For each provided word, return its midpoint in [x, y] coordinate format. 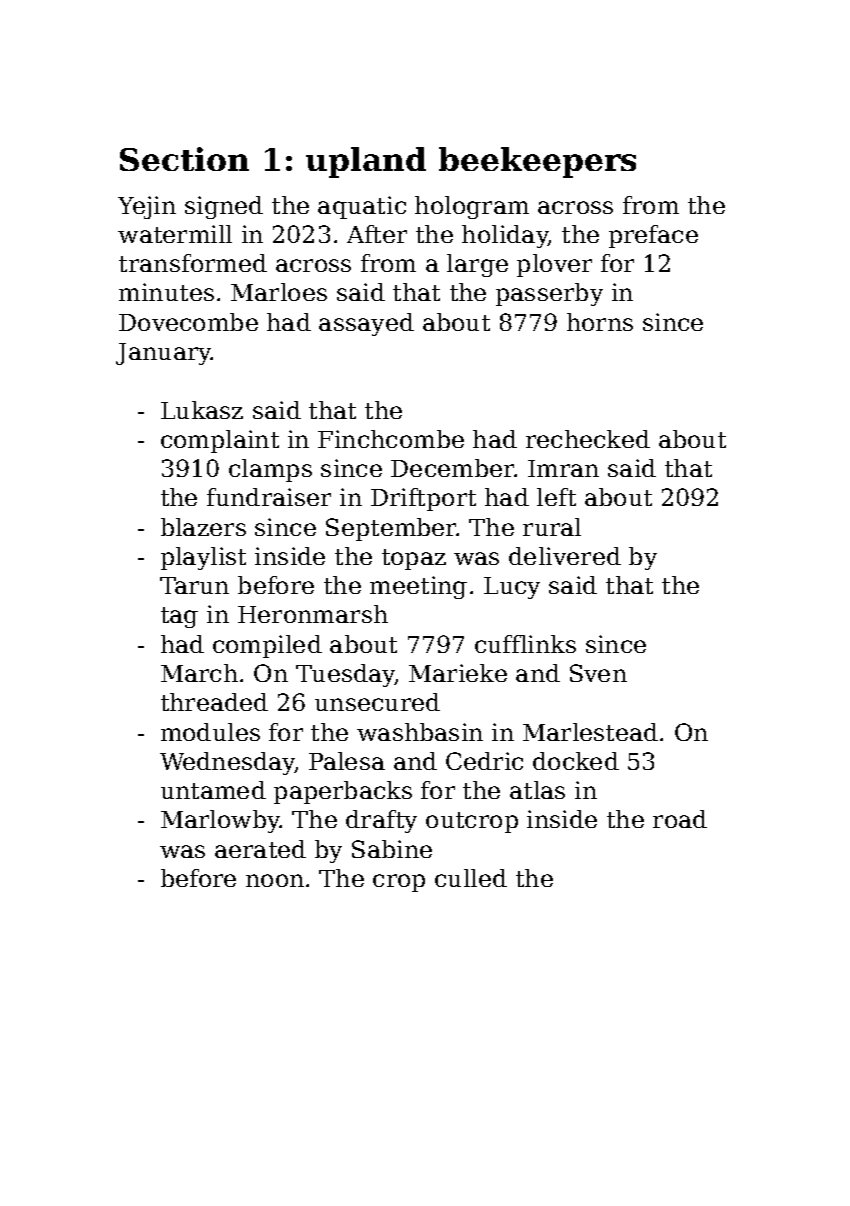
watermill [175, 234]
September [391, 529]
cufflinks [525, 644]
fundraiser [269, 497]
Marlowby [220, 821]
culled [471, 878]
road [680, 819]
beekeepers [537, 162]
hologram [472, 207]
